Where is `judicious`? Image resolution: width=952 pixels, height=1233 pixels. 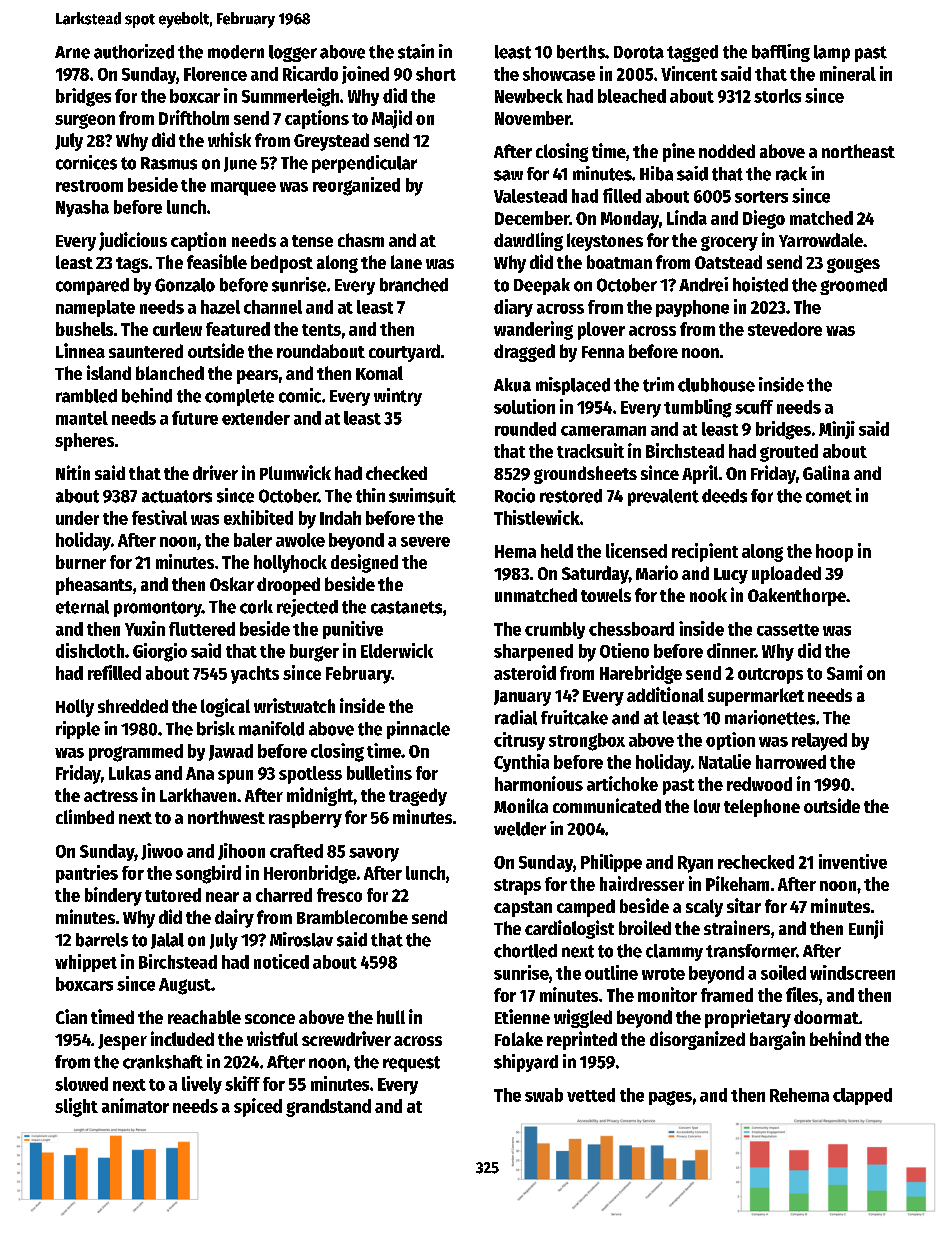 judicious is located at coordinates (133, 241).
